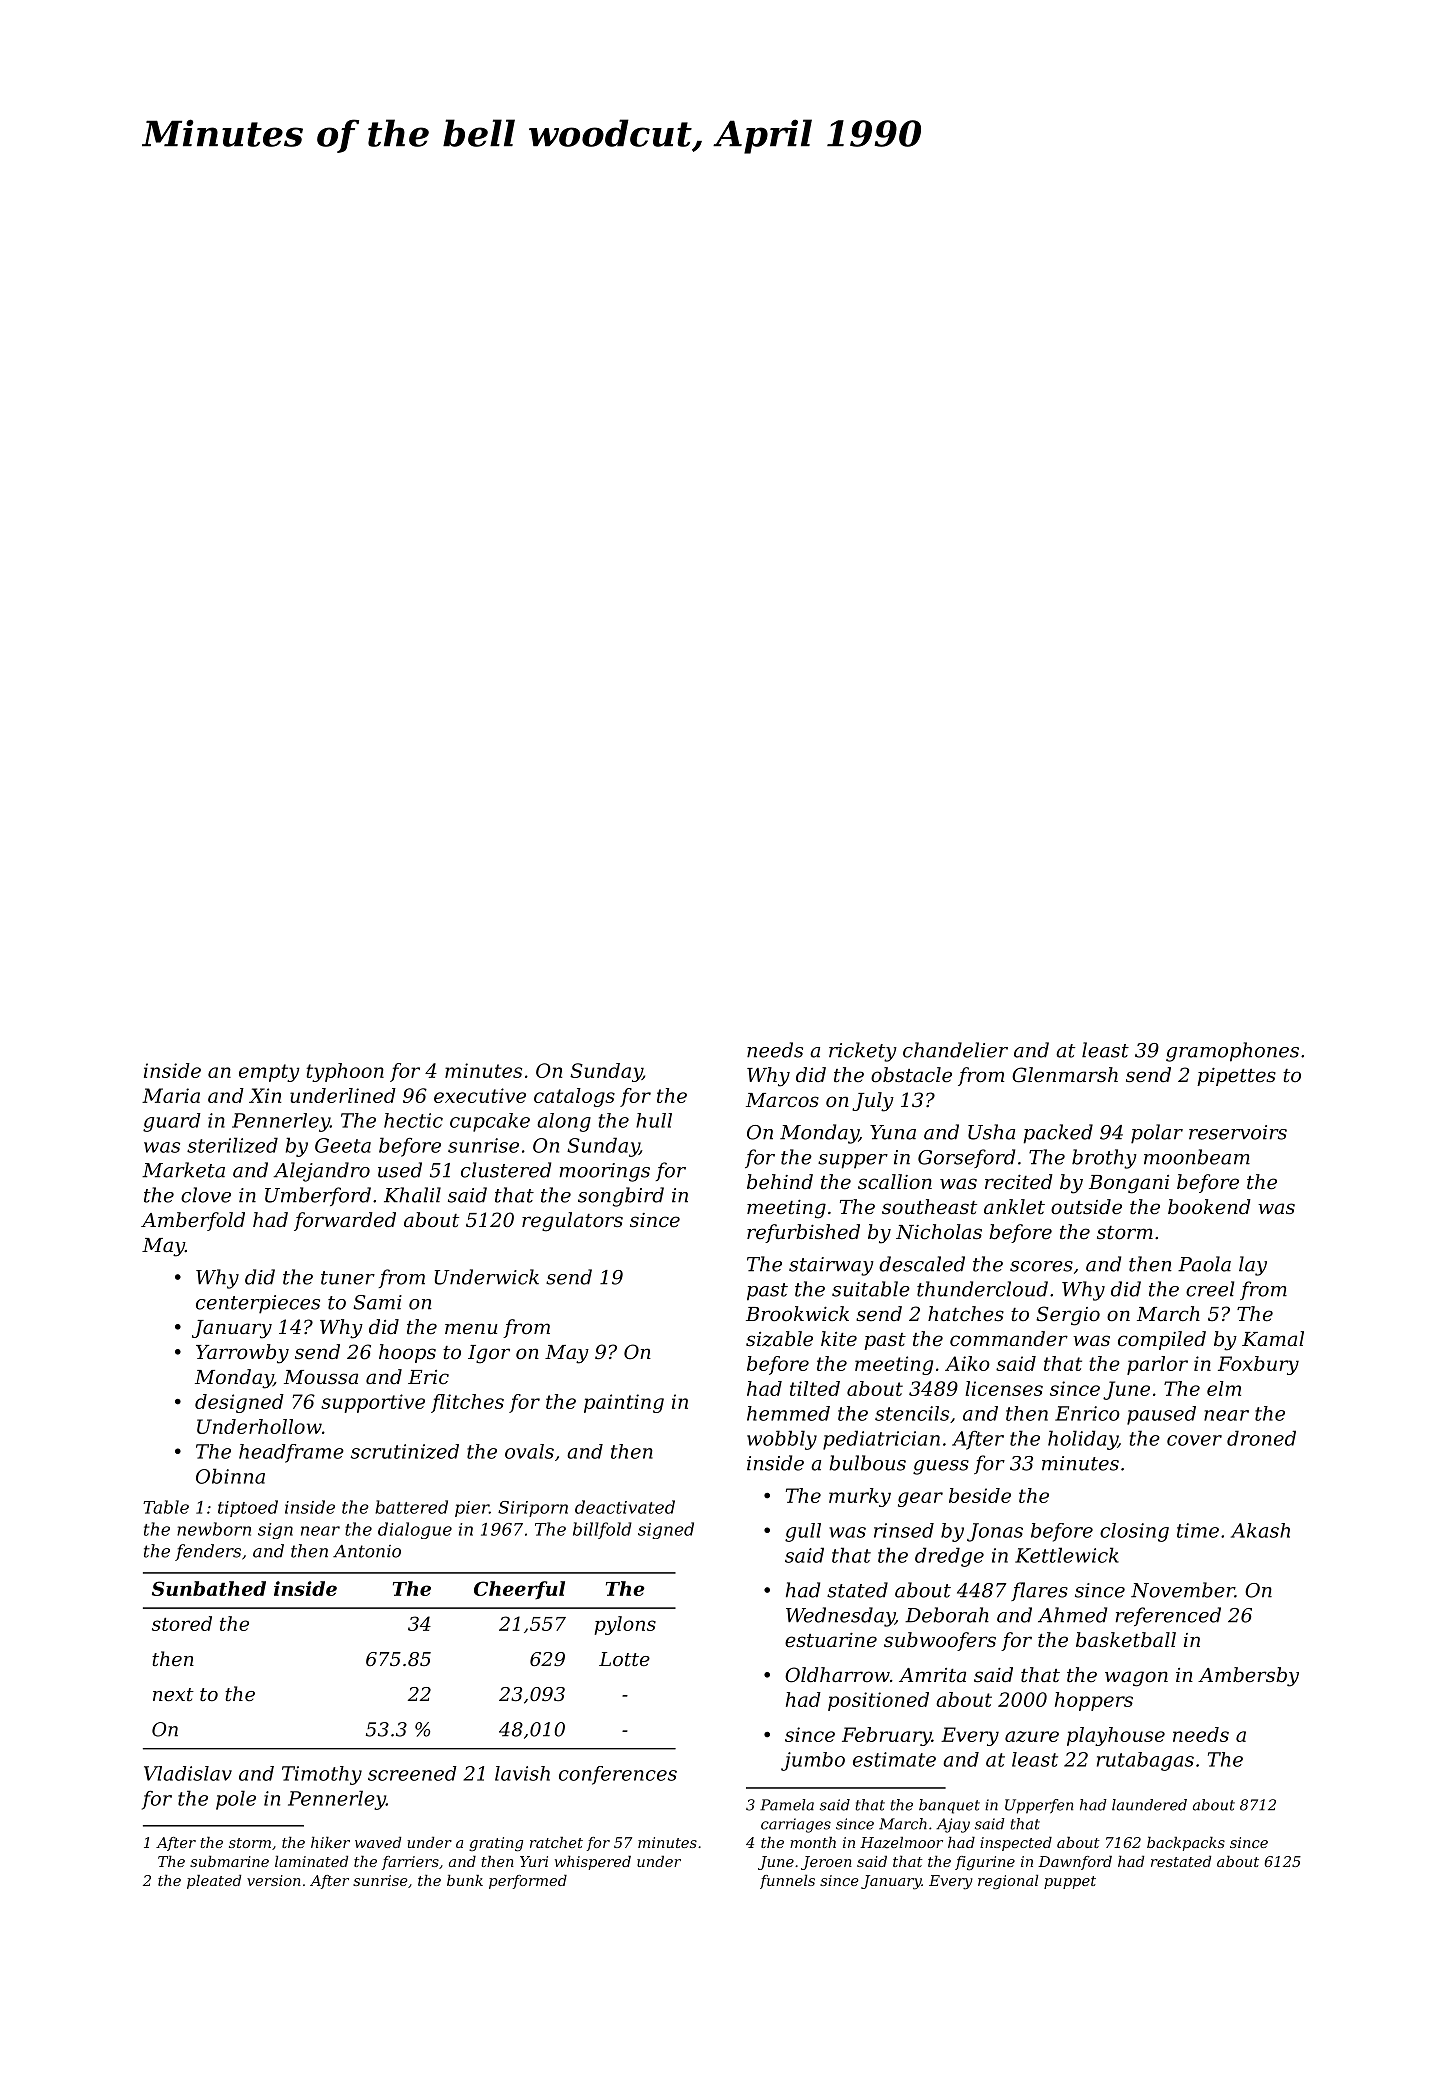  Describe the element at coordinates (955, 1050) in the screenshot. I see `chandelier` at that location.
